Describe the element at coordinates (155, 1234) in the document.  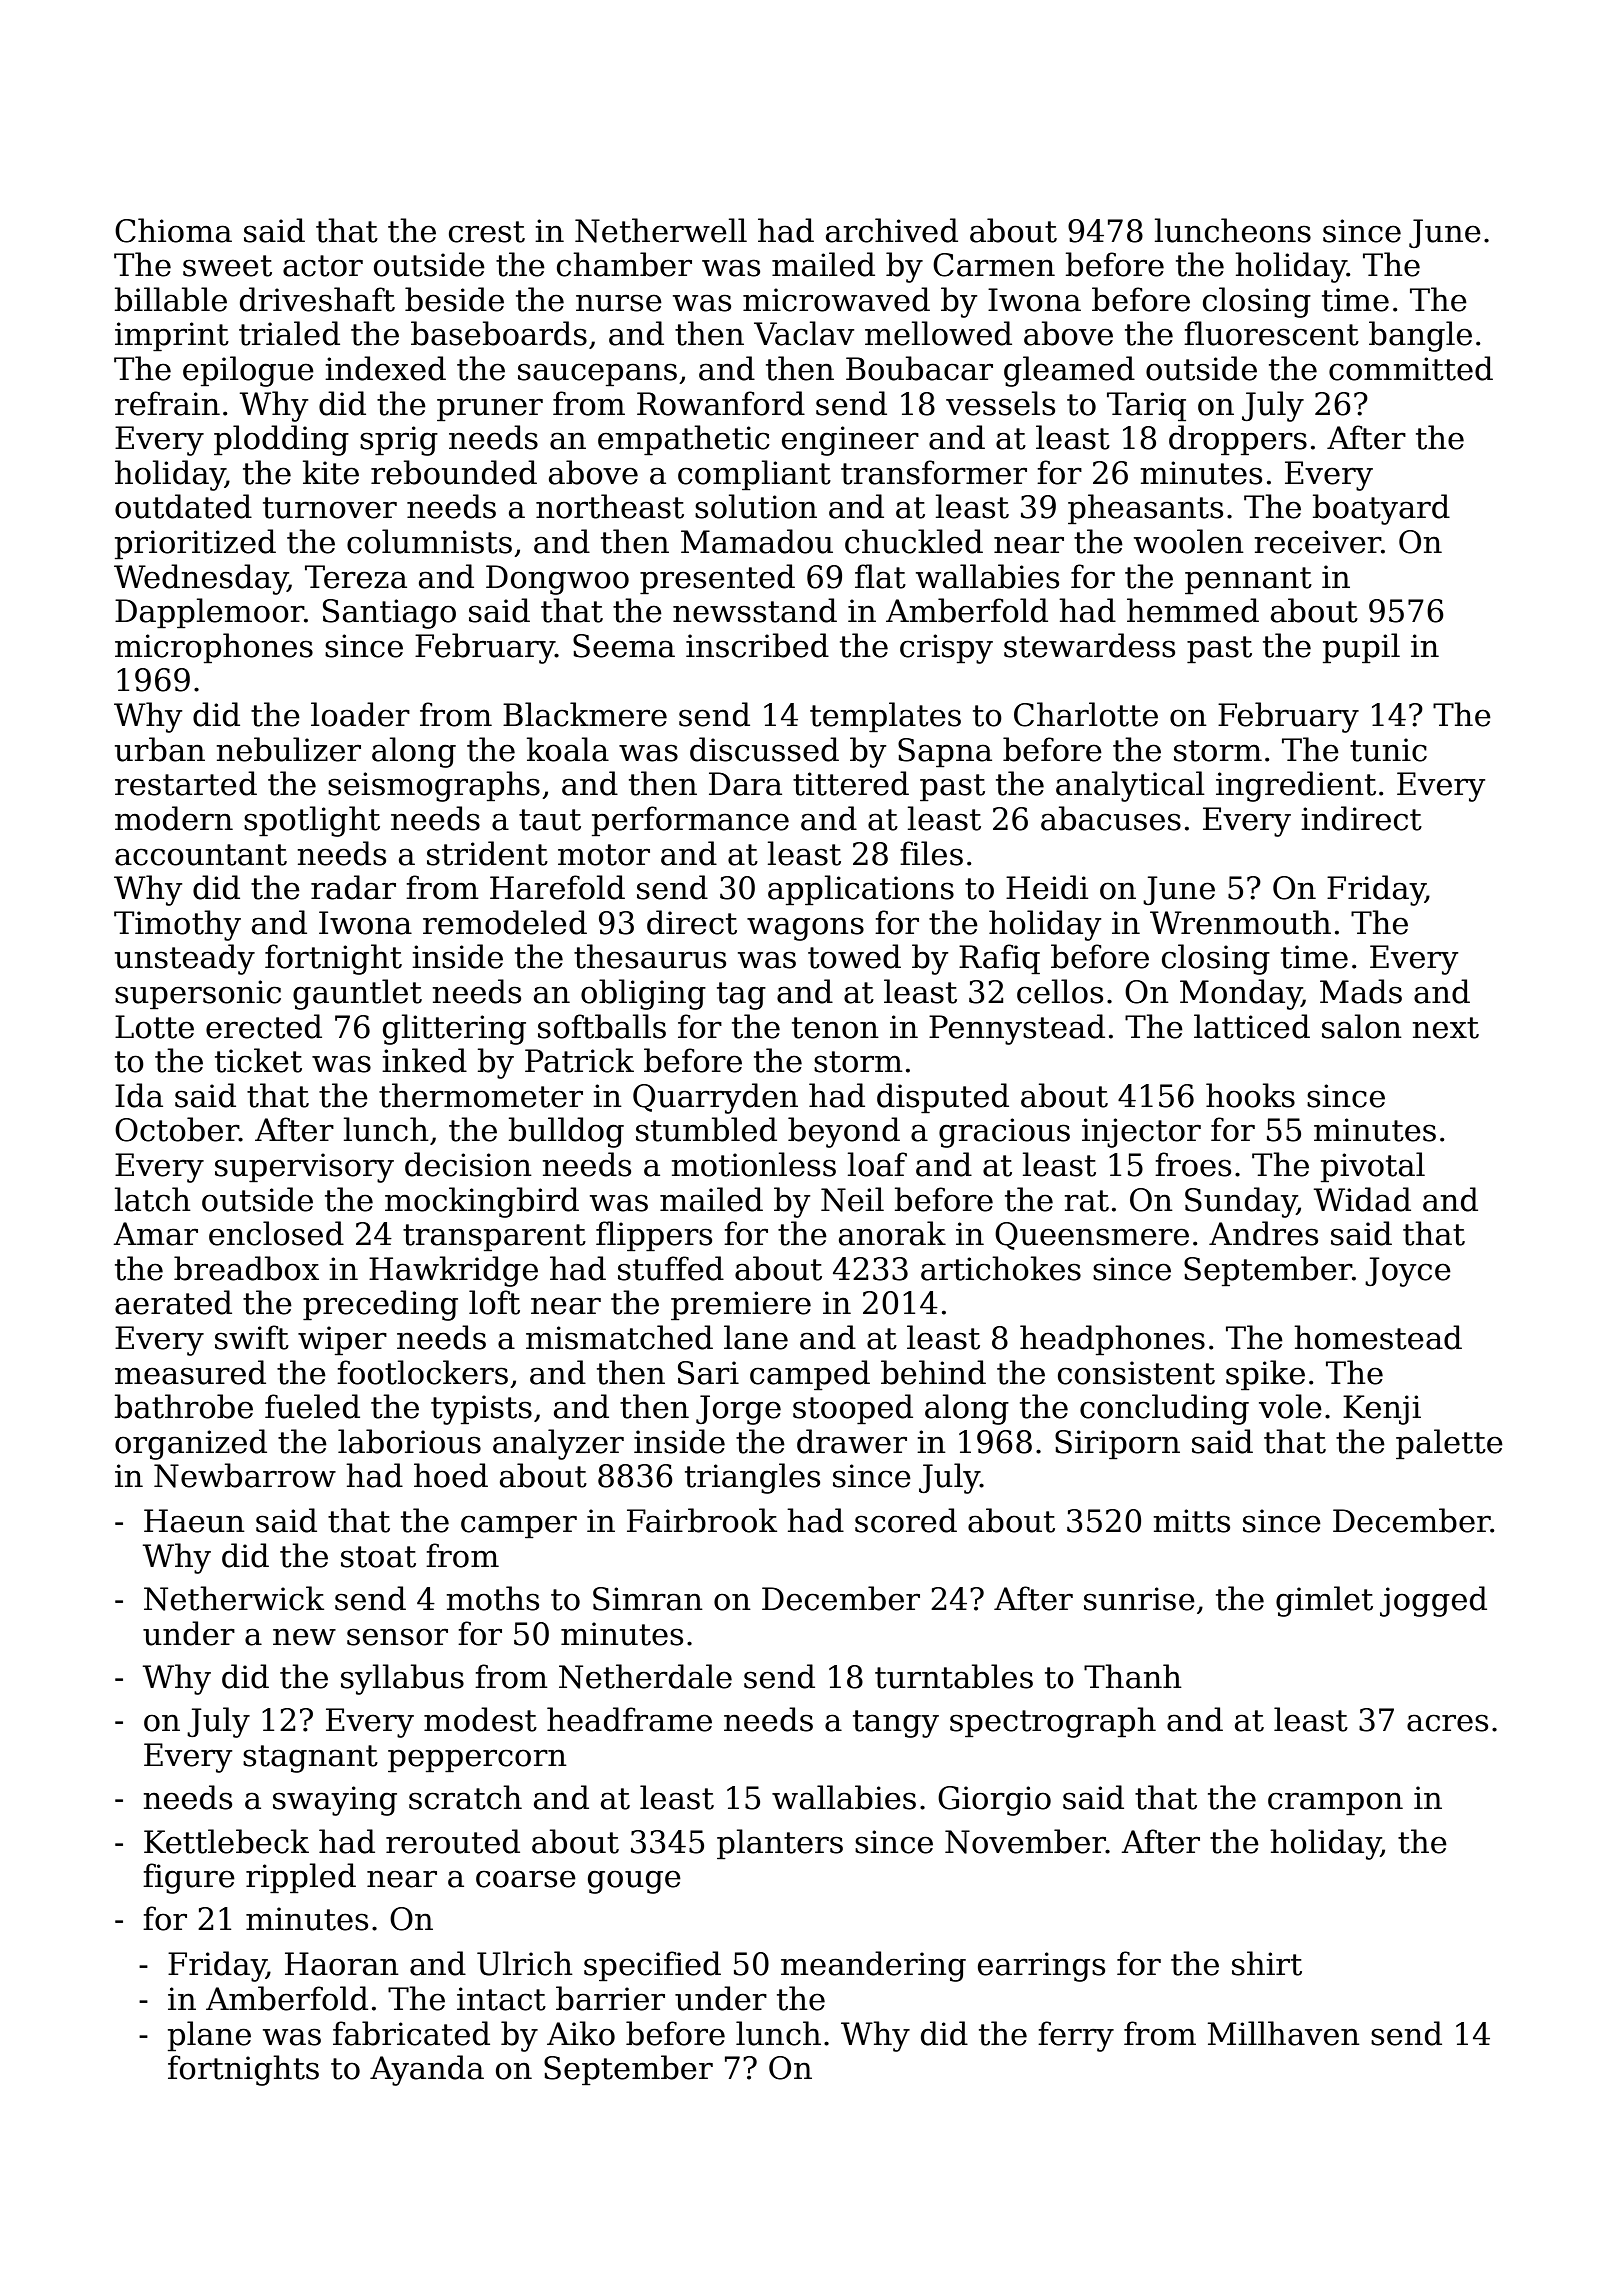
I see `Amar` at that location.
